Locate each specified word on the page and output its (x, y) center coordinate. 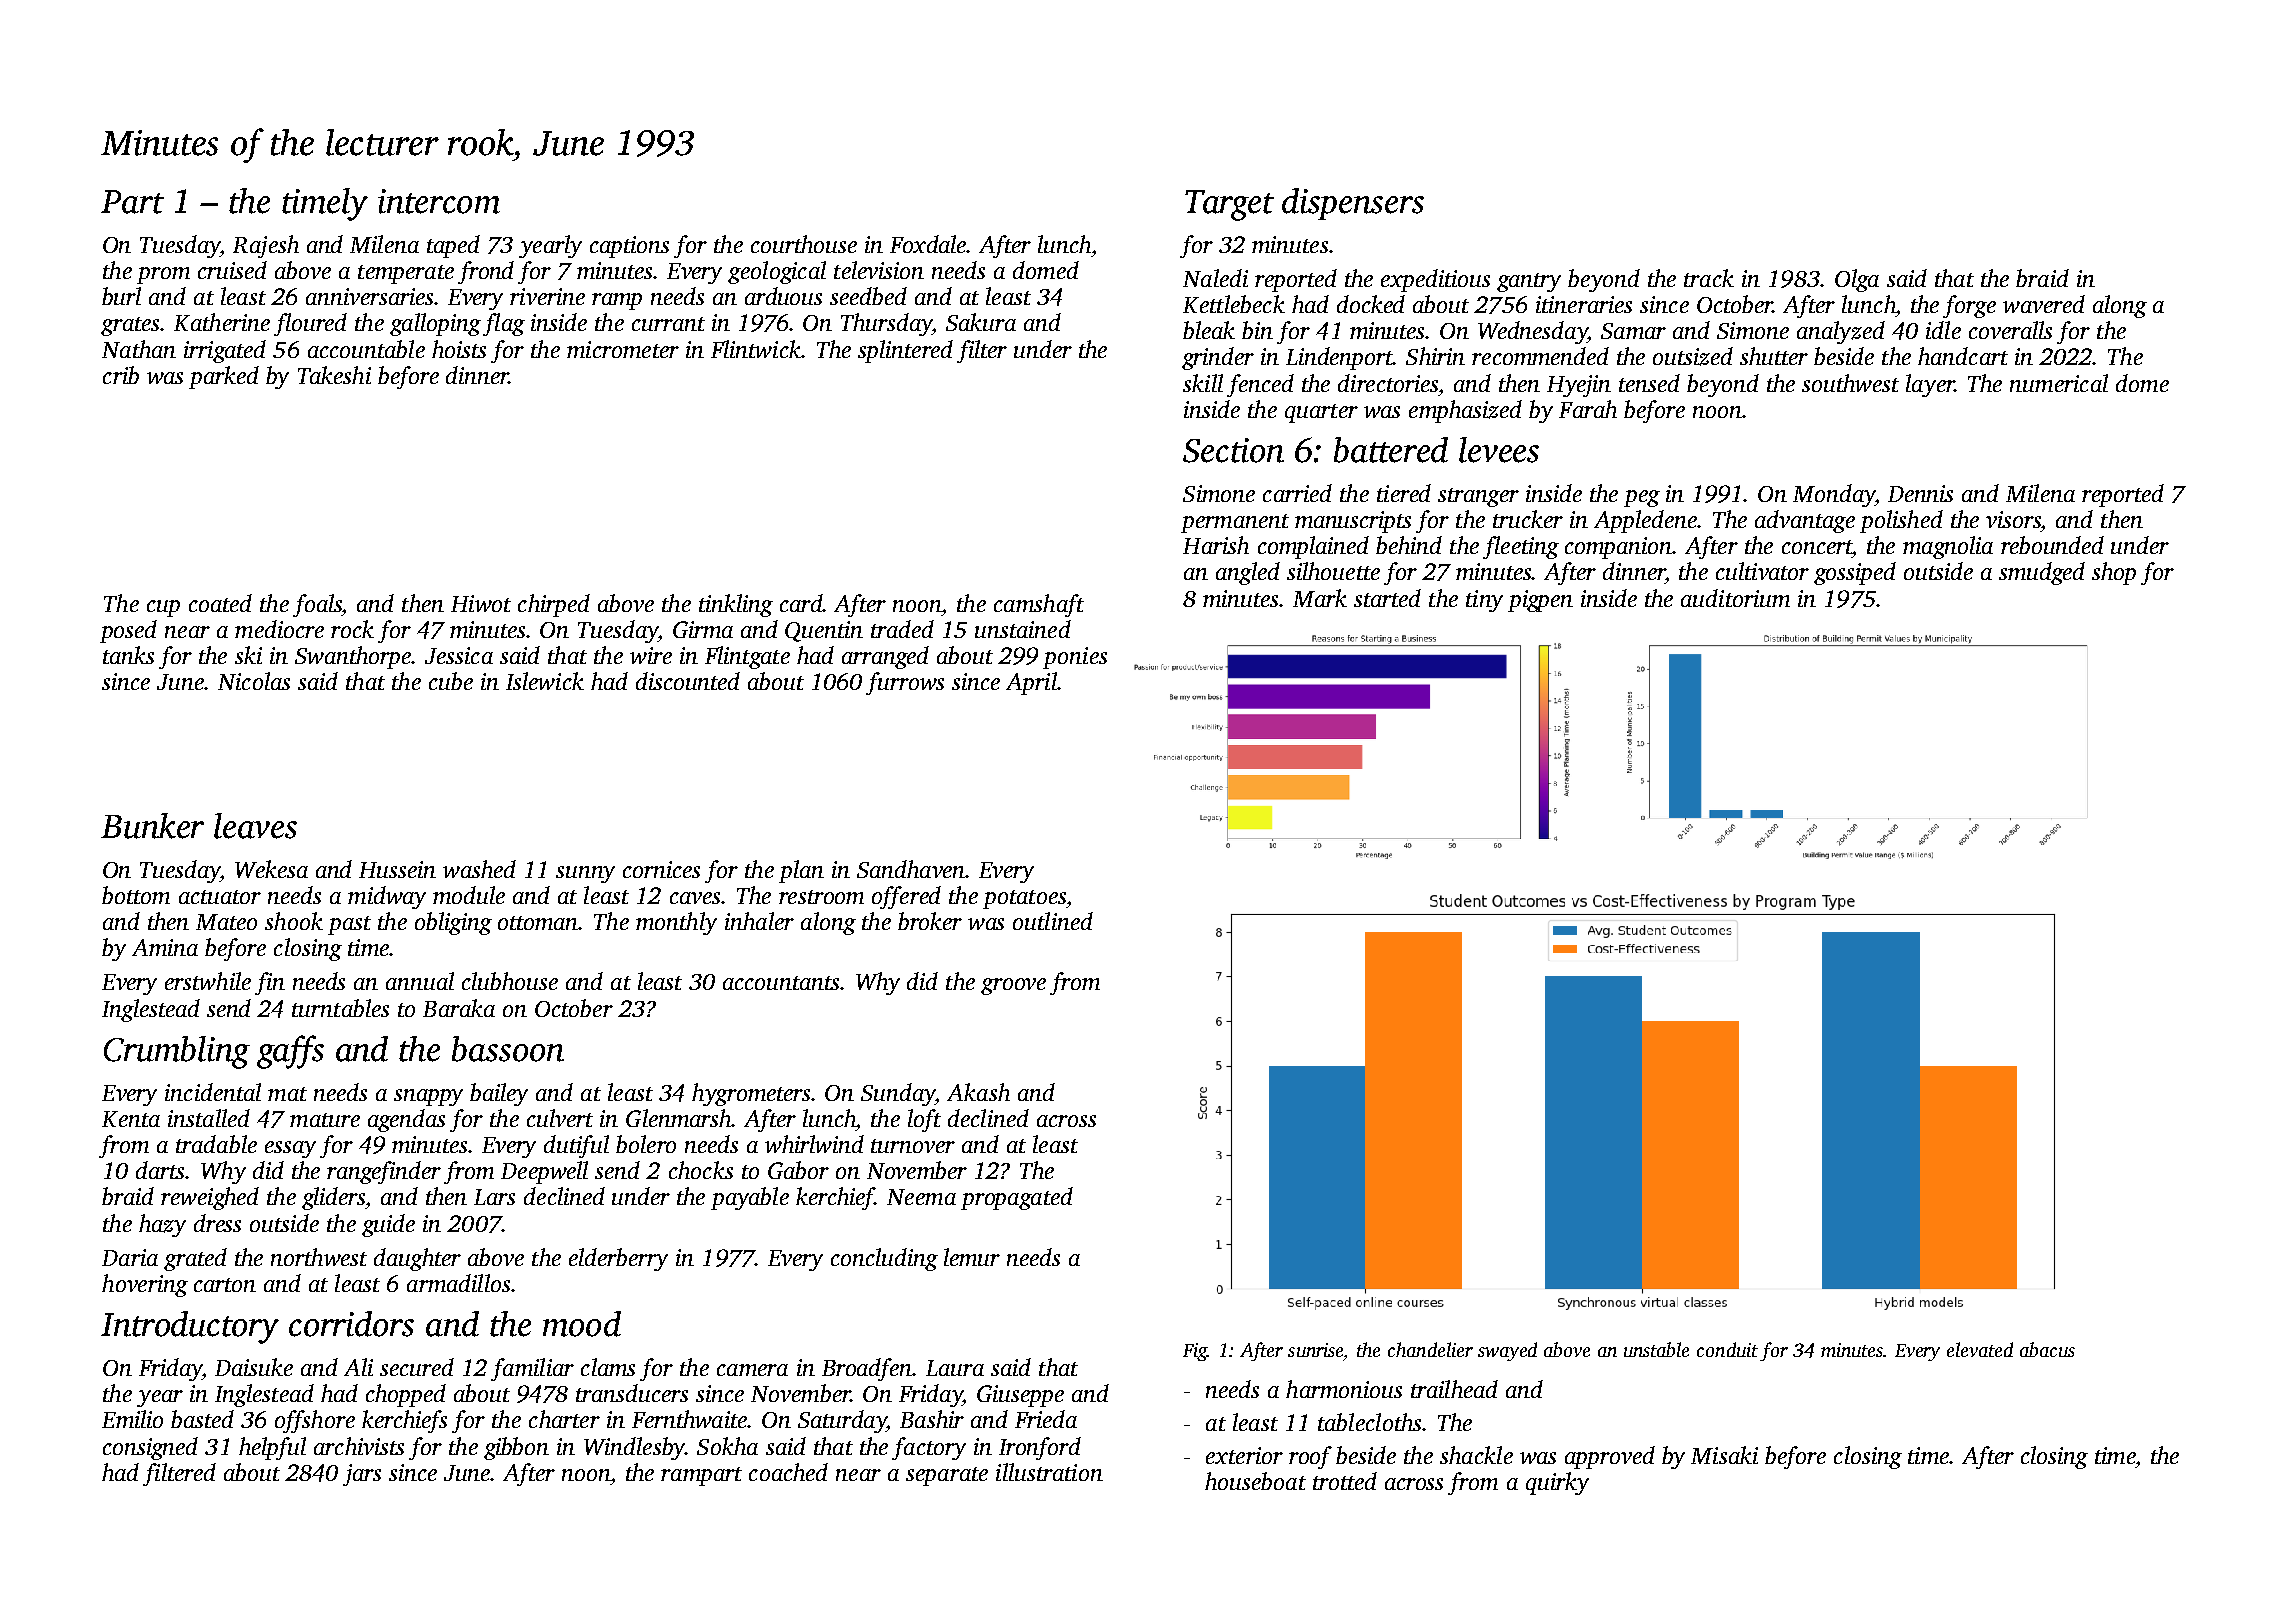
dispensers (1353, 204)
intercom (439, 201)
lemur (972, 1257)
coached (788, 1472)
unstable (1656, 1349)
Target (1229, 205)
